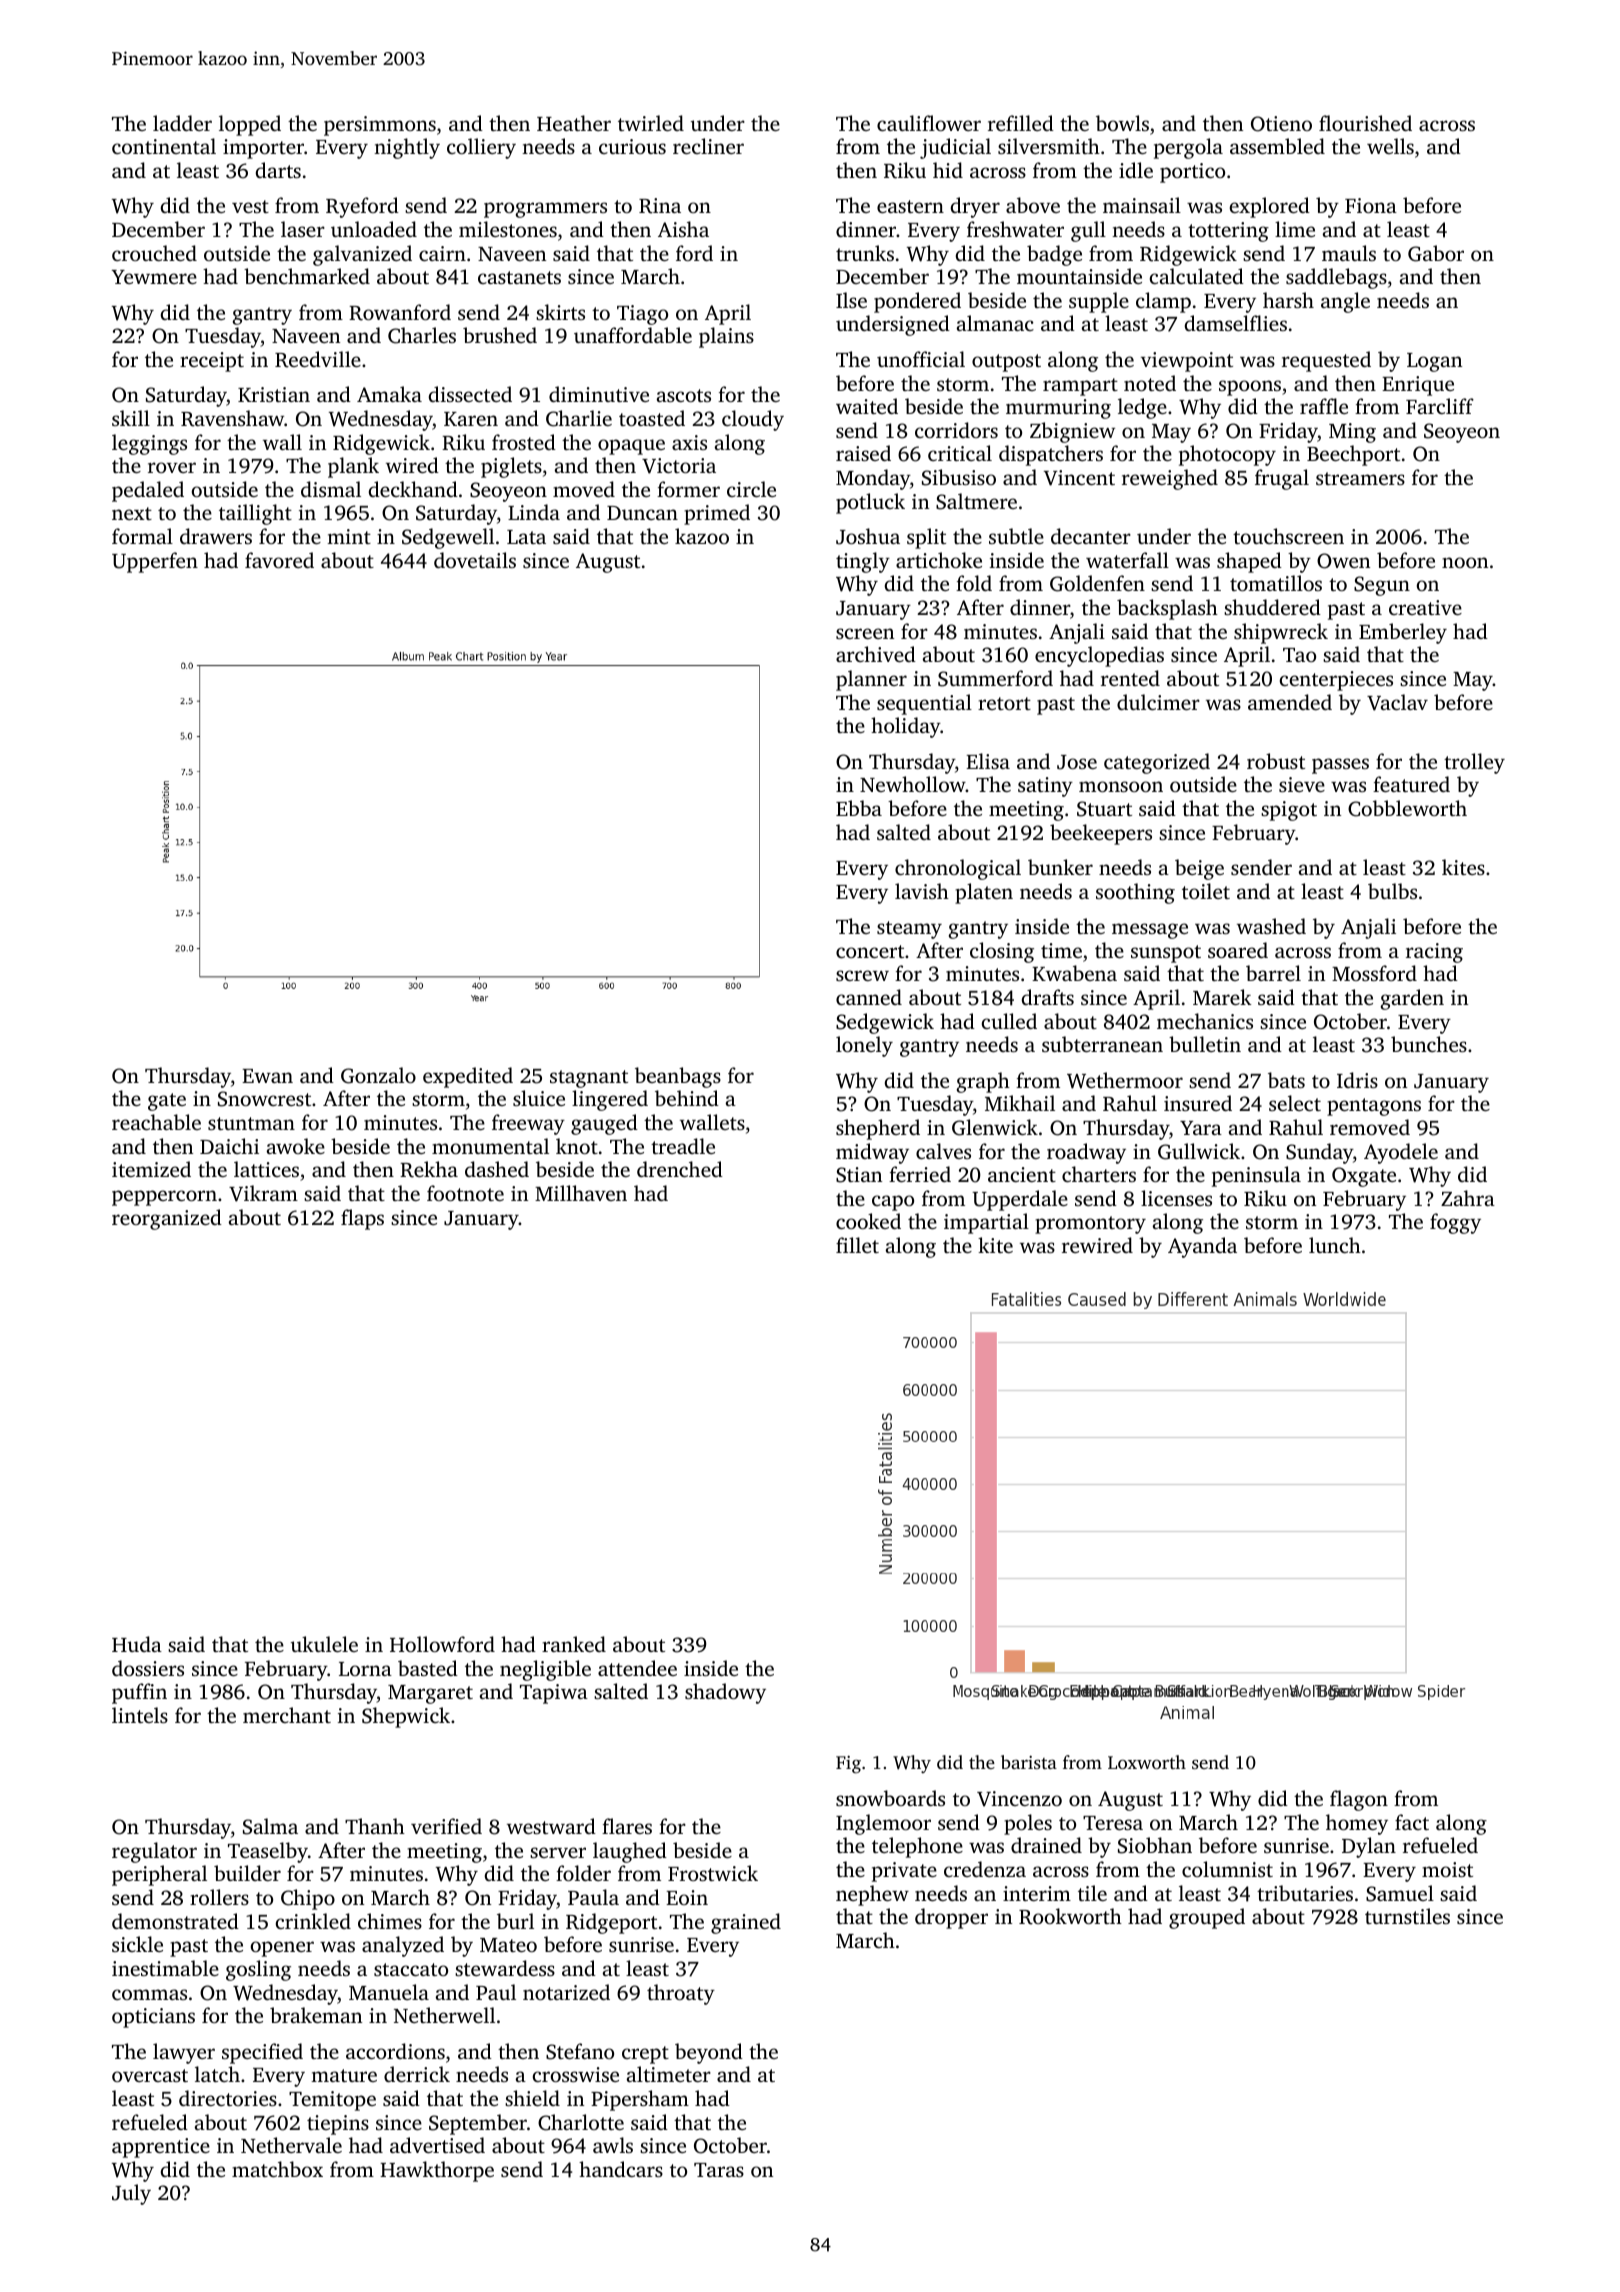  What do you see at coordinates (154, 277) in the screenshot?
I see `Yewmere` at bounding box center [154, 277].
